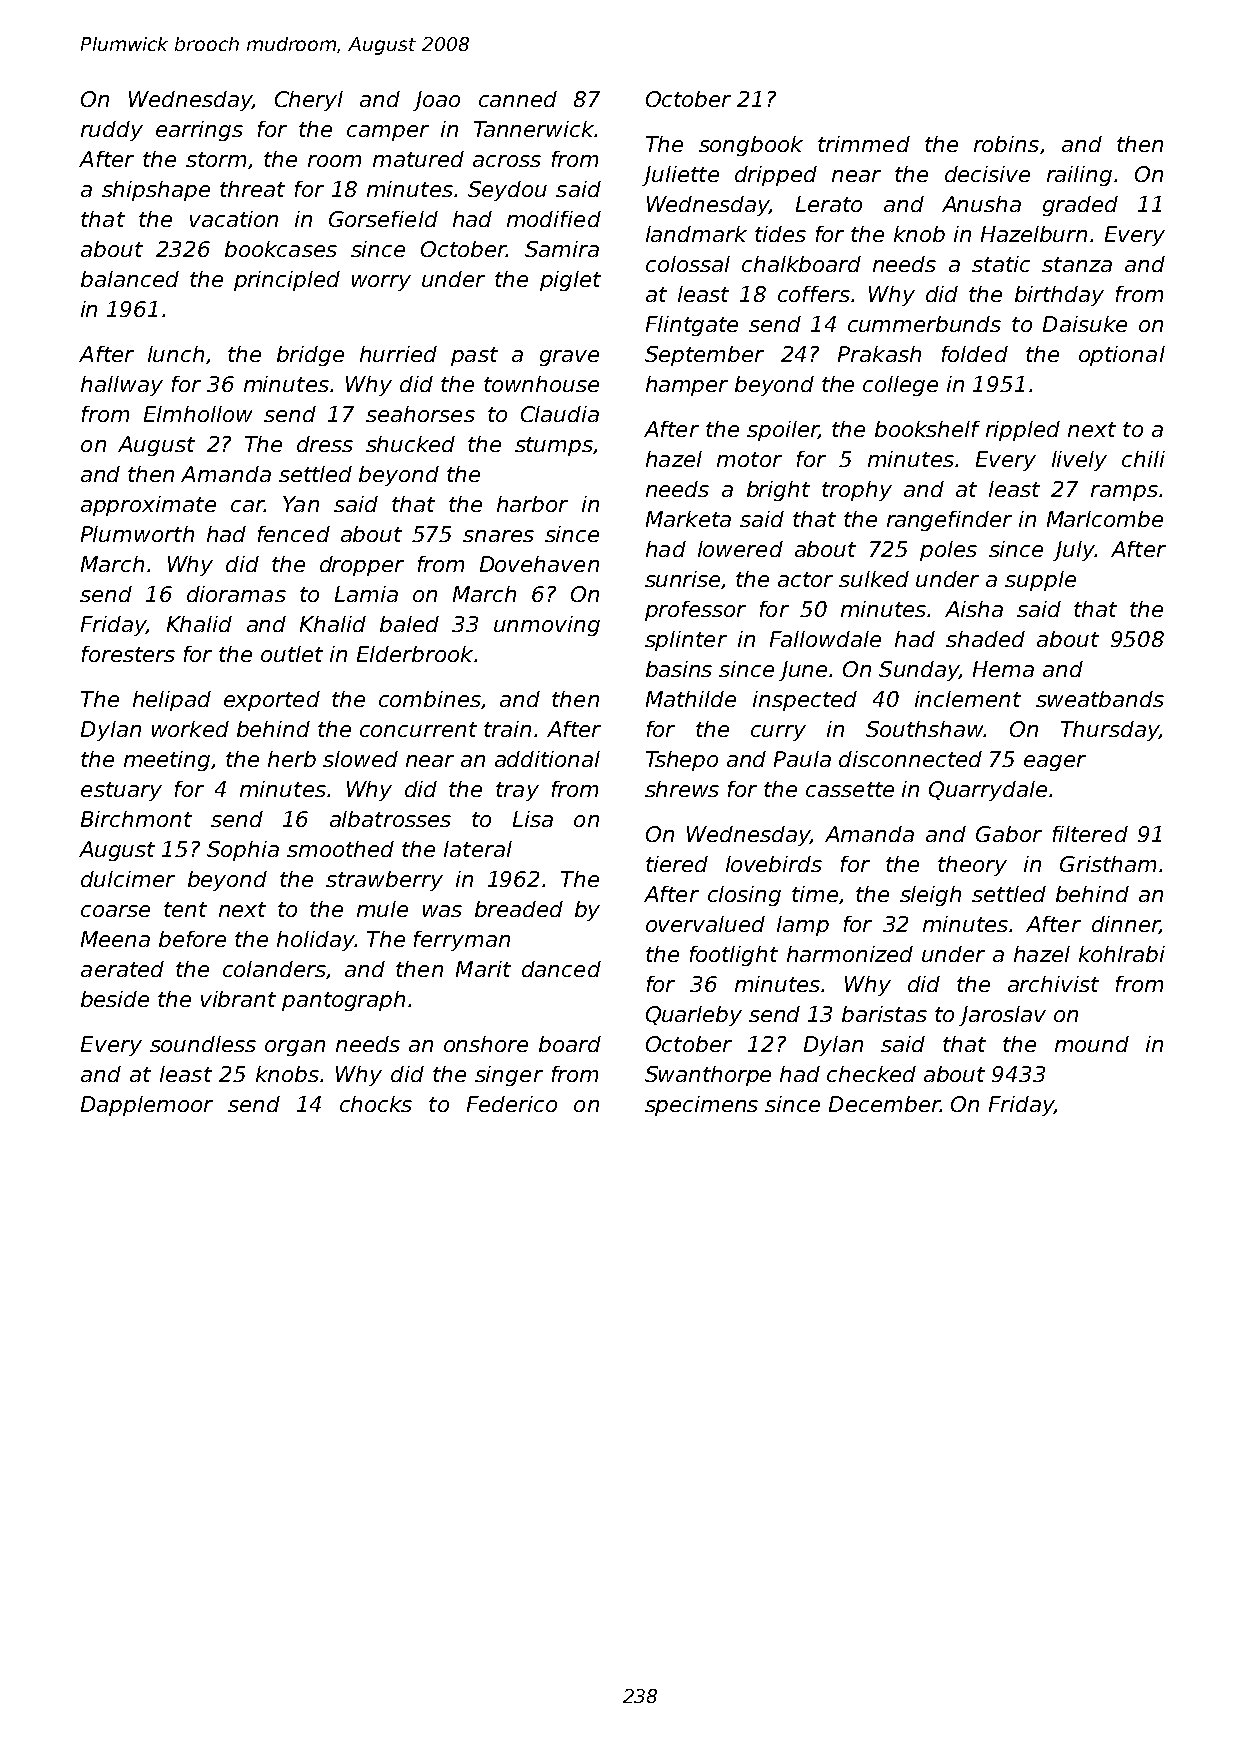 This screenshot has height=1761, width=1245. What do you see at coordinates (1143, 459) in the screenshot?
I see `chili` at bounding box center [1143, 459].
